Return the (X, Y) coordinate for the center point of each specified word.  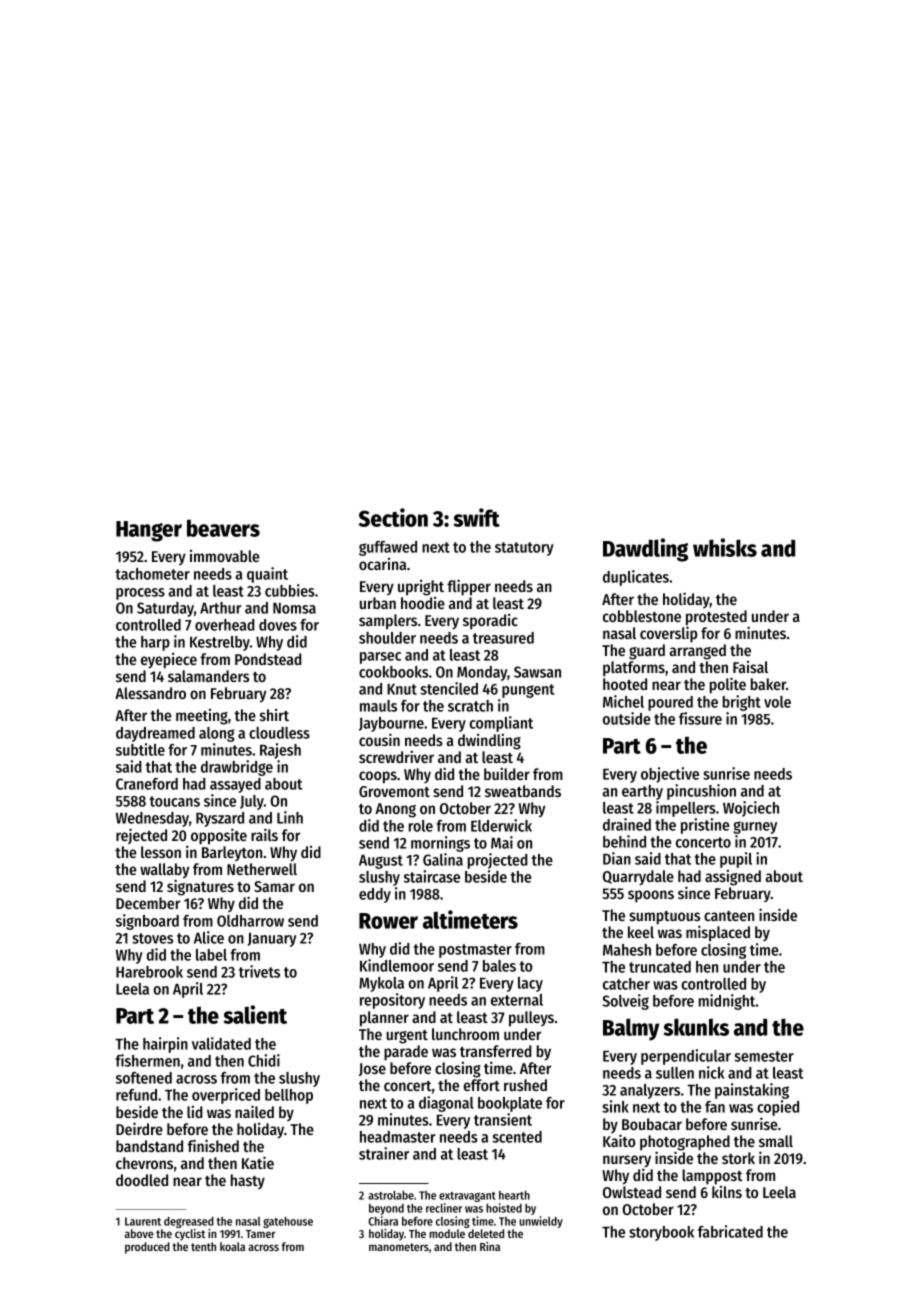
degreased (189, 1222)
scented (517, 1137)
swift (477, 517)
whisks (725, 547)
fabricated (730, 1231)
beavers (223, 528)
